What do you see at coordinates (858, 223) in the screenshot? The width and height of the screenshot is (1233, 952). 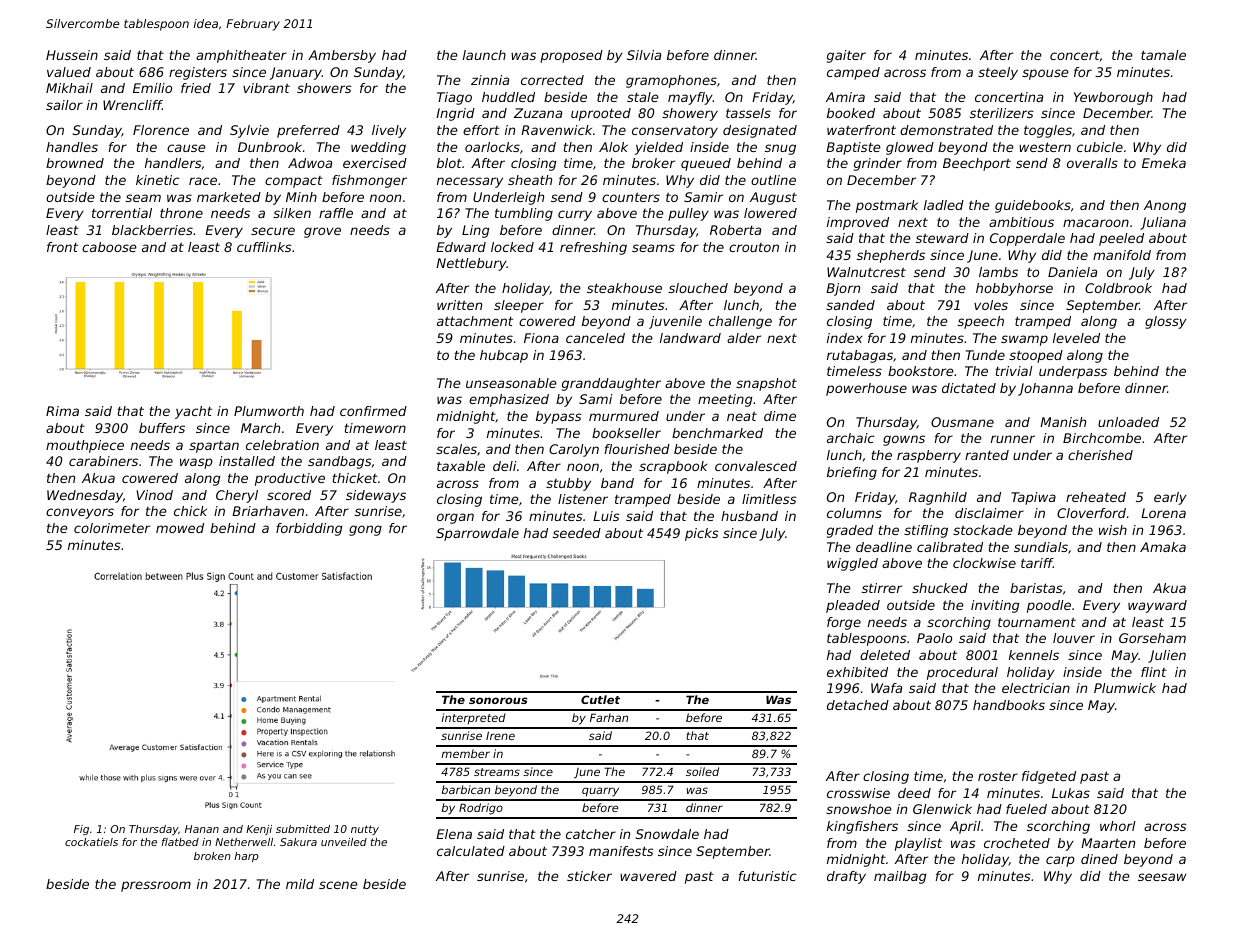 I see `improved` at bounding box center [858, 223].
